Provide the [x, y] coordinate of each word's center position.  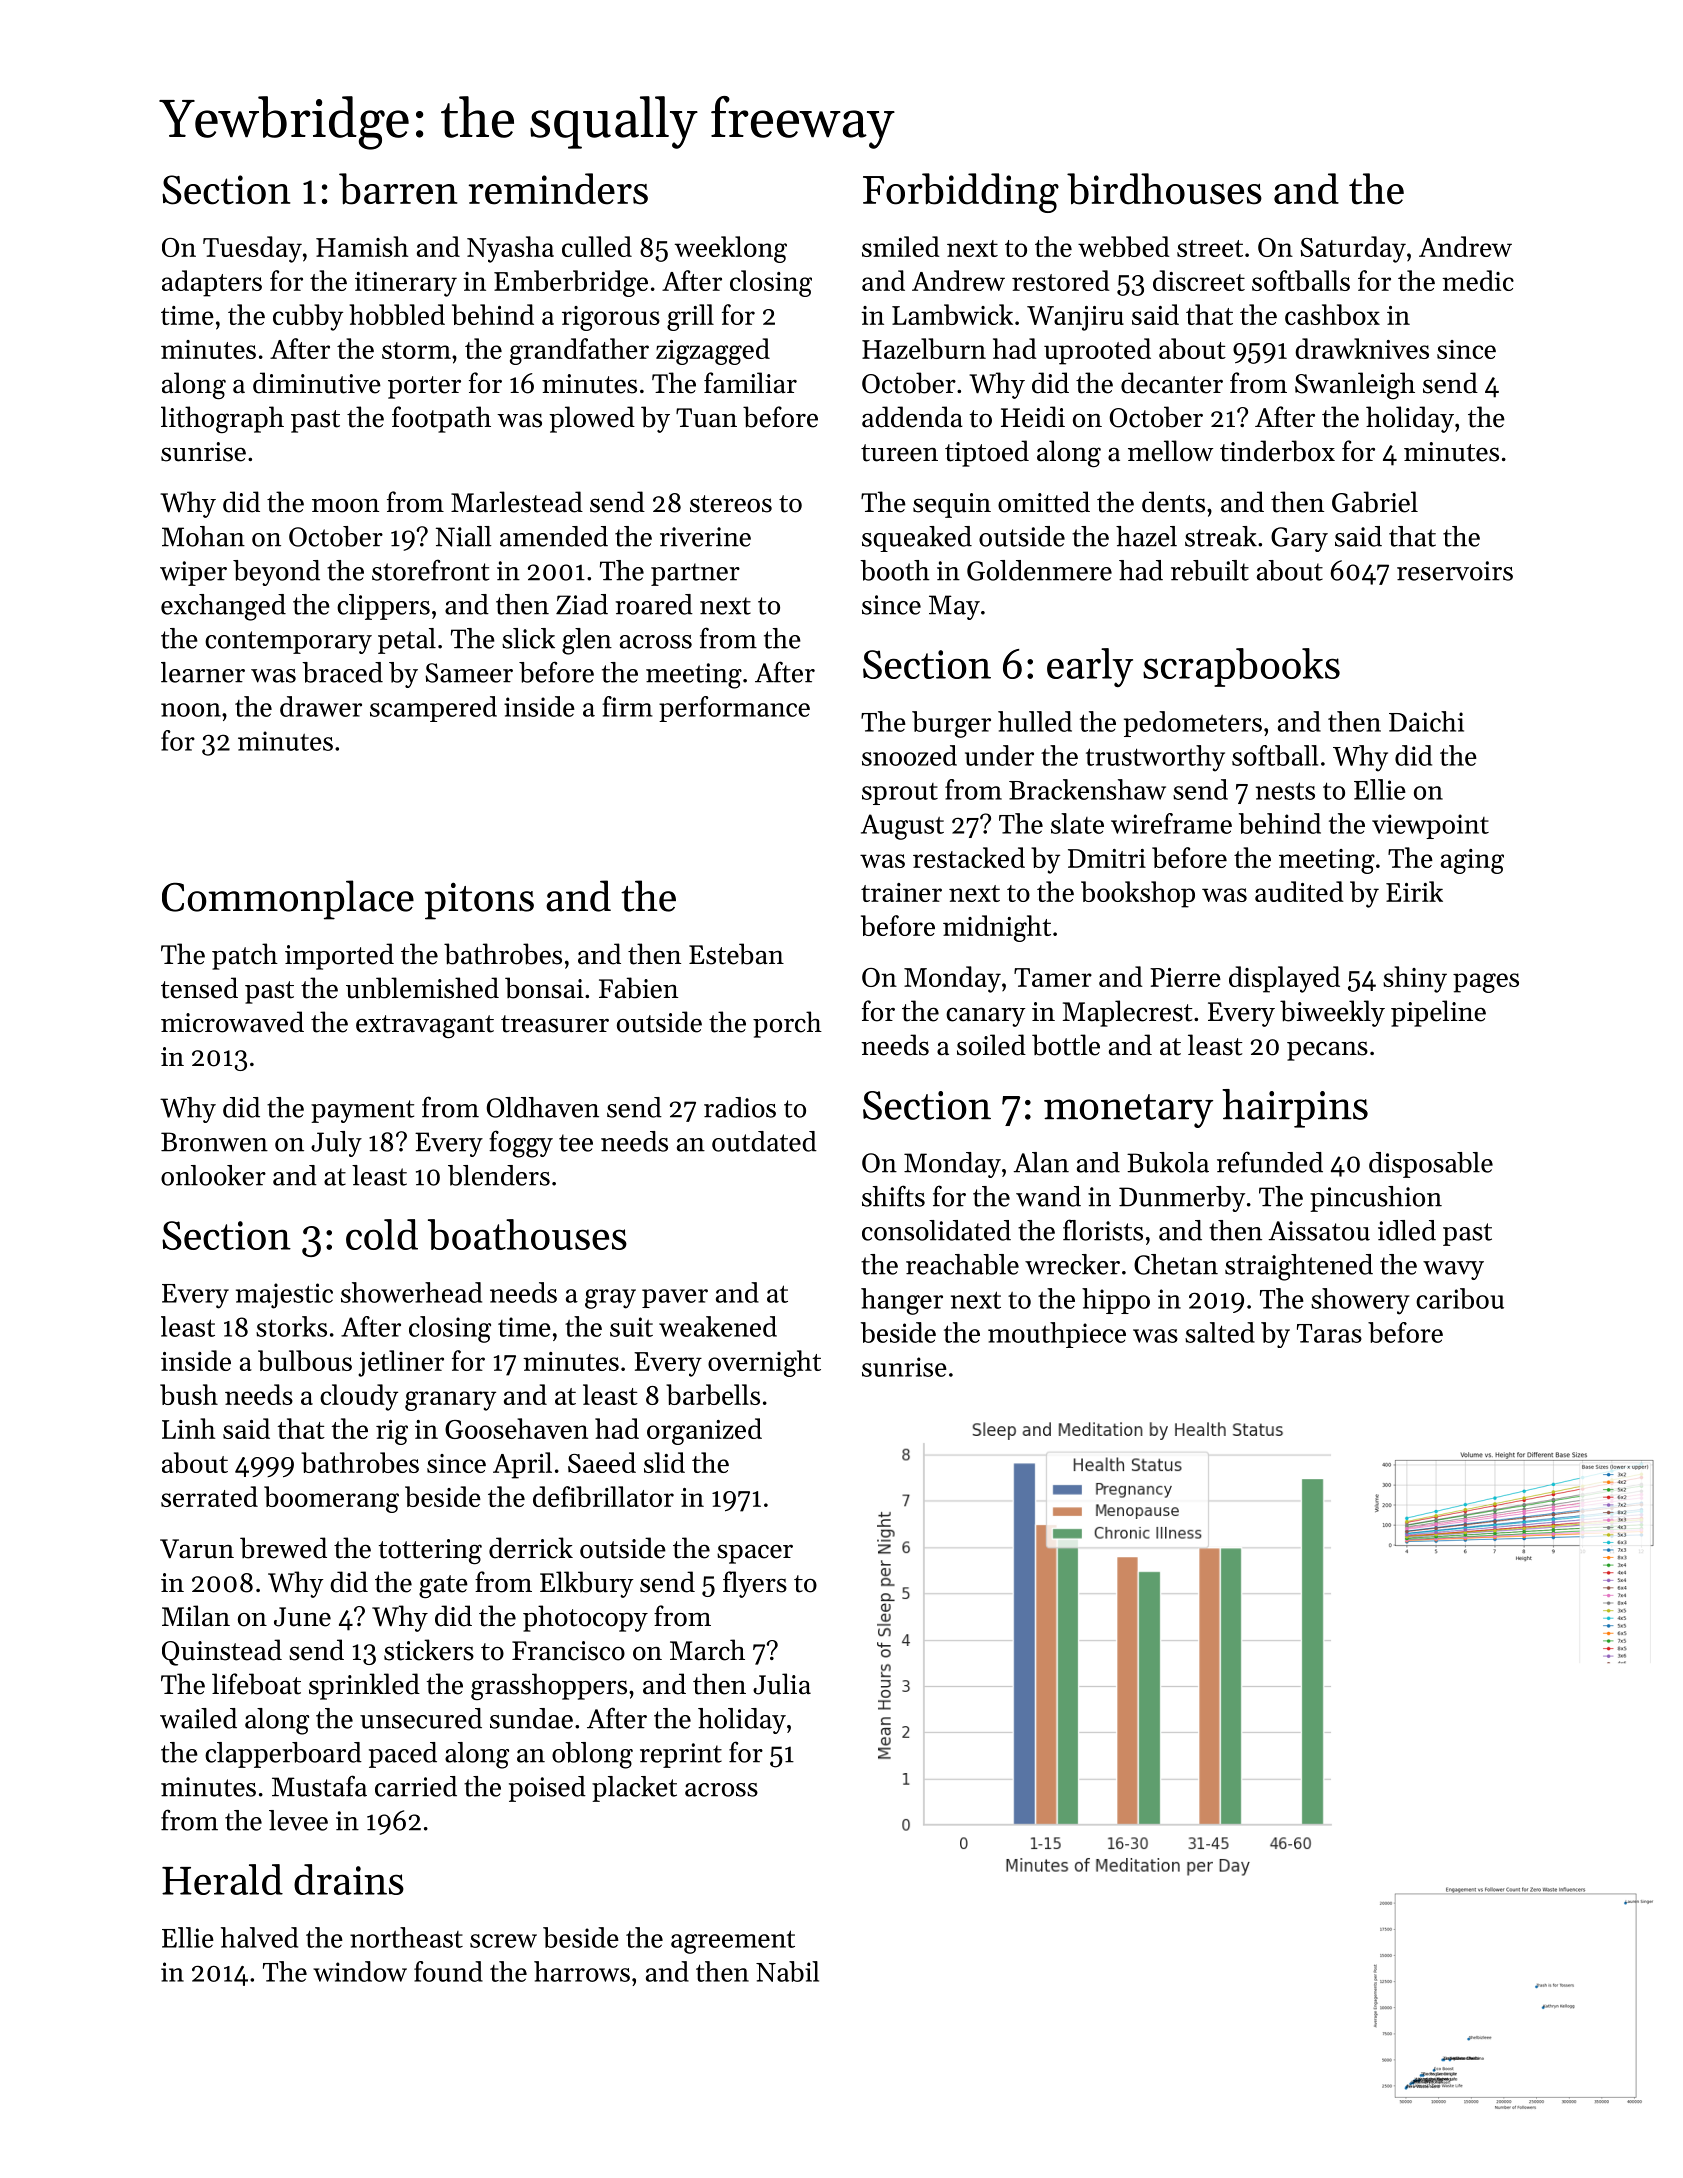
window [360, 1971]
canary [985, 1017]
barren [398, 189]
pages [1486, 983]
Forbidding [961, 193]
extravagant [425, 1027]
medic [1478, 280]
